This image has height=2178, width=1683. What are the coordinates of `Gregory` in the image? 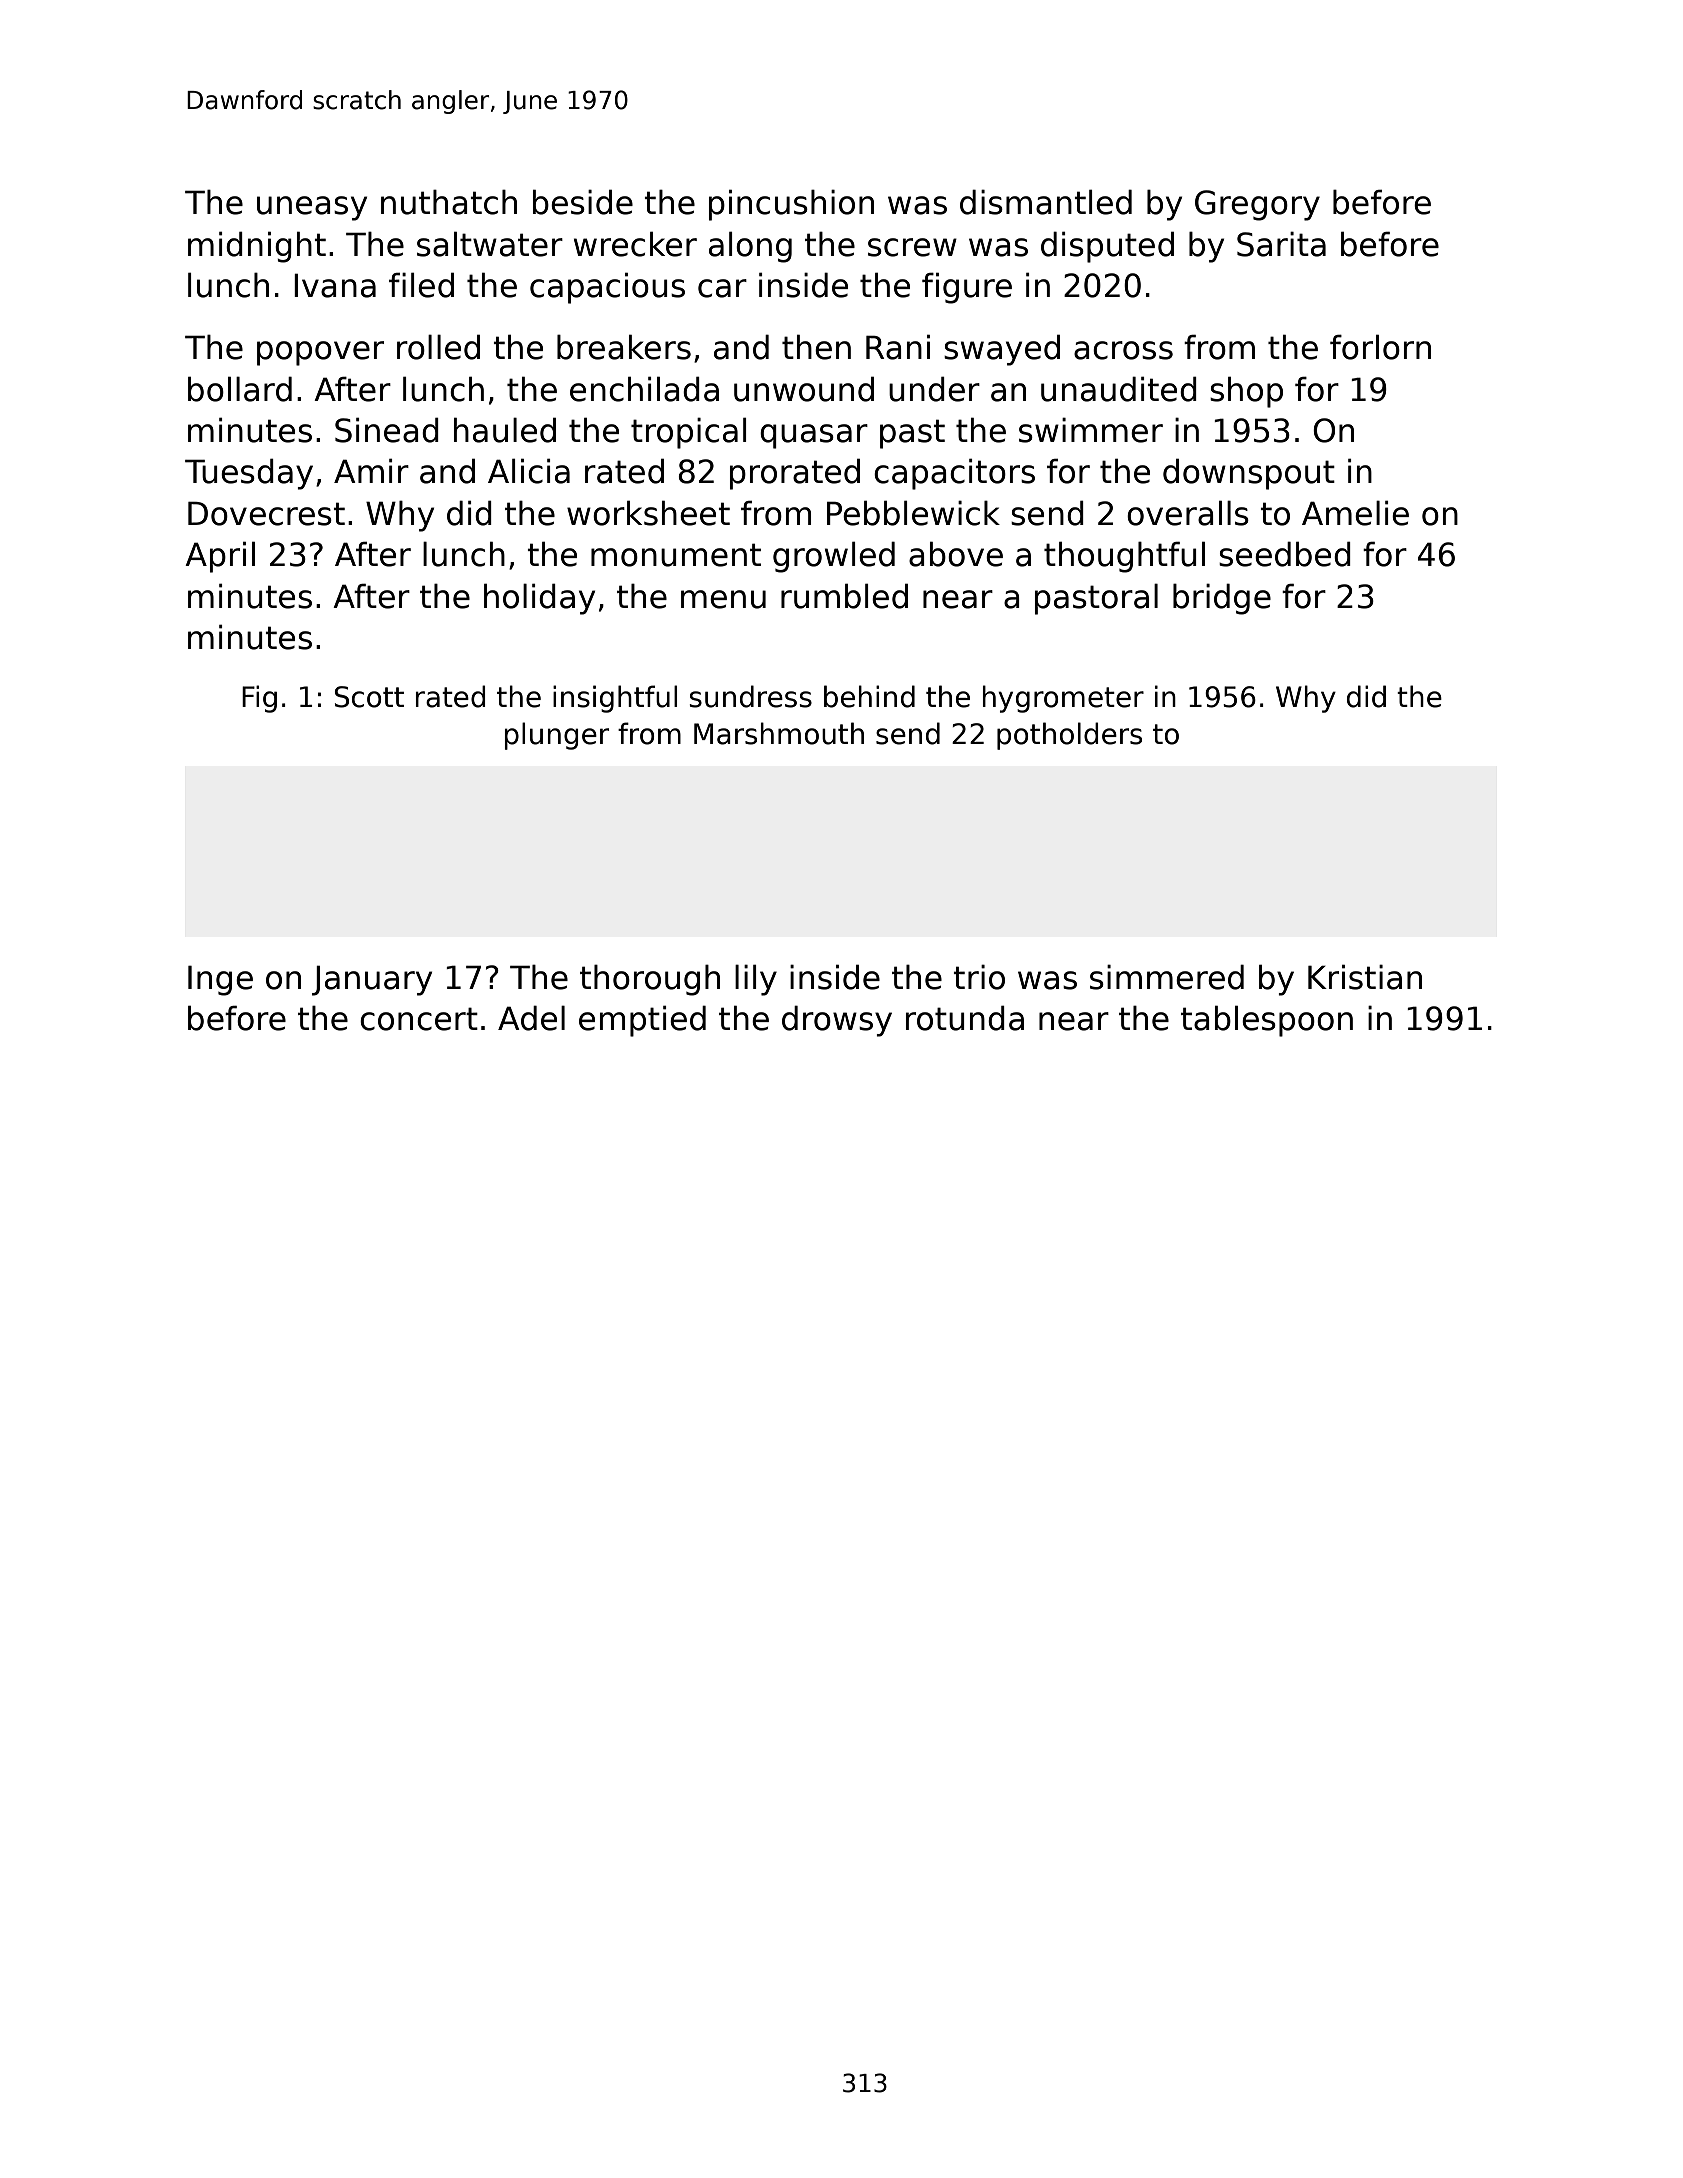 It's located at (1257, 205).
